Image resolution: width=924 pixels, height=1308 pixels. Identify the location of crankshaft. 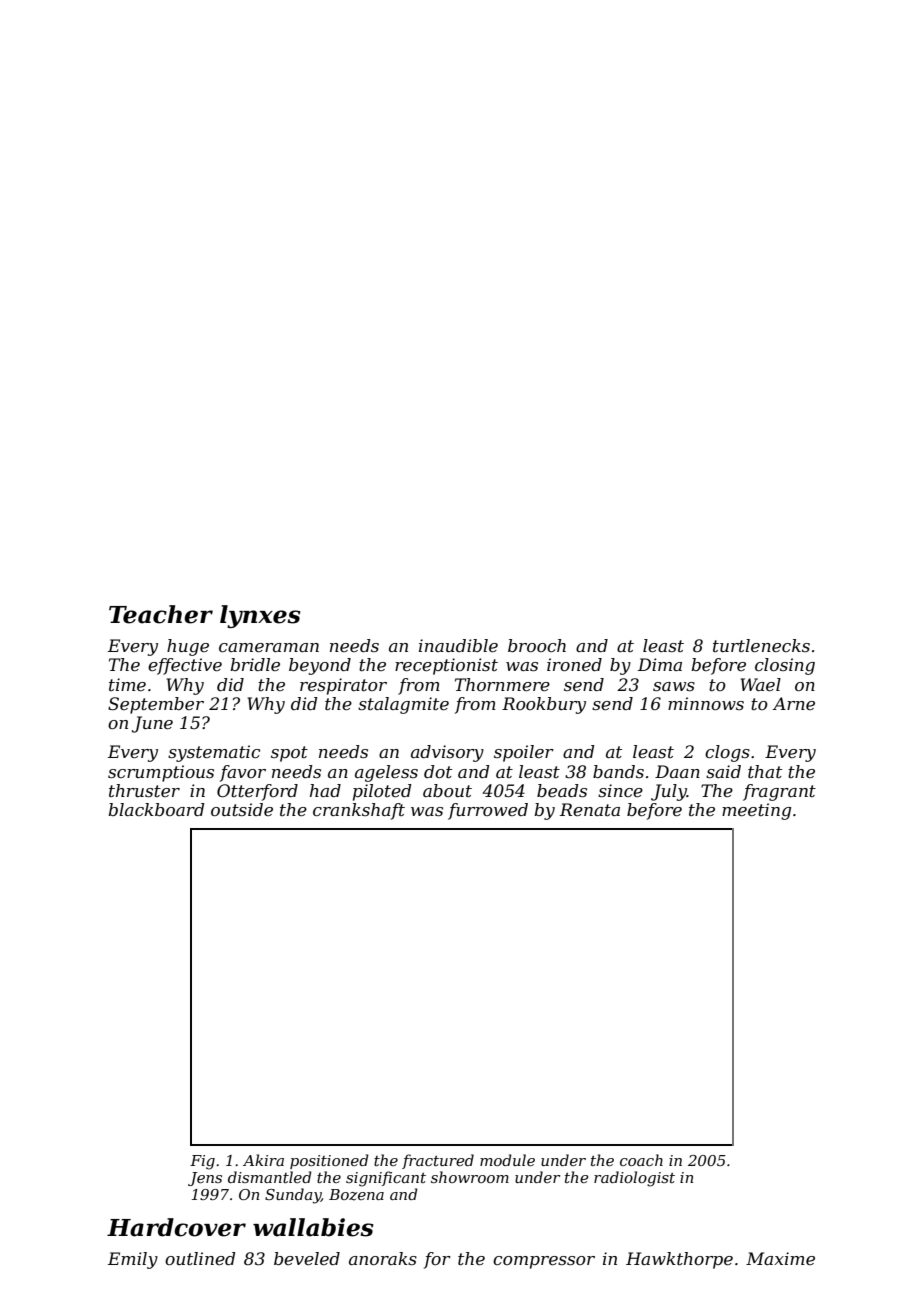
(359, 811).
